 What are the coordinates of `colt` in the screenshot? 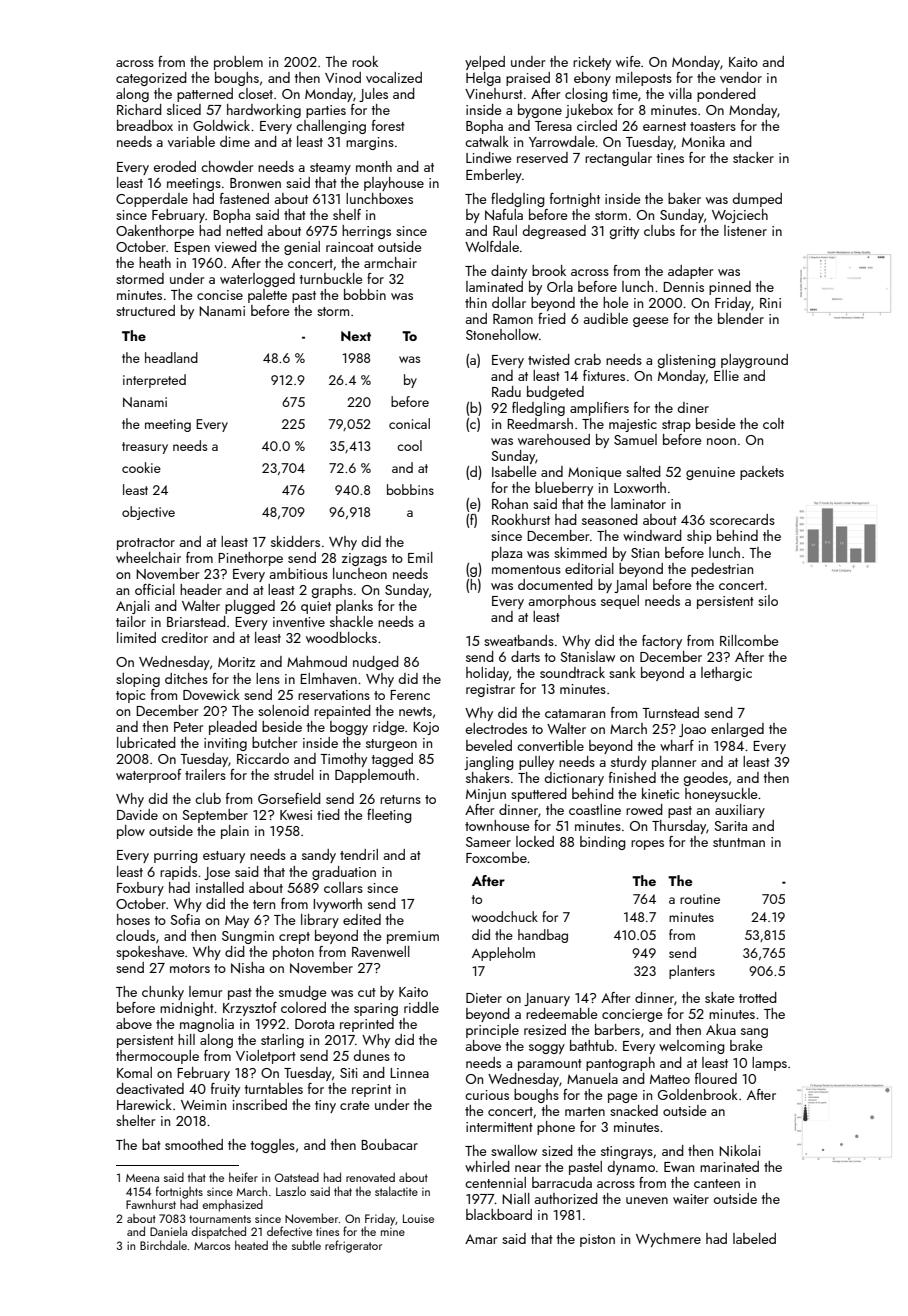 It's located at (773, 423).
